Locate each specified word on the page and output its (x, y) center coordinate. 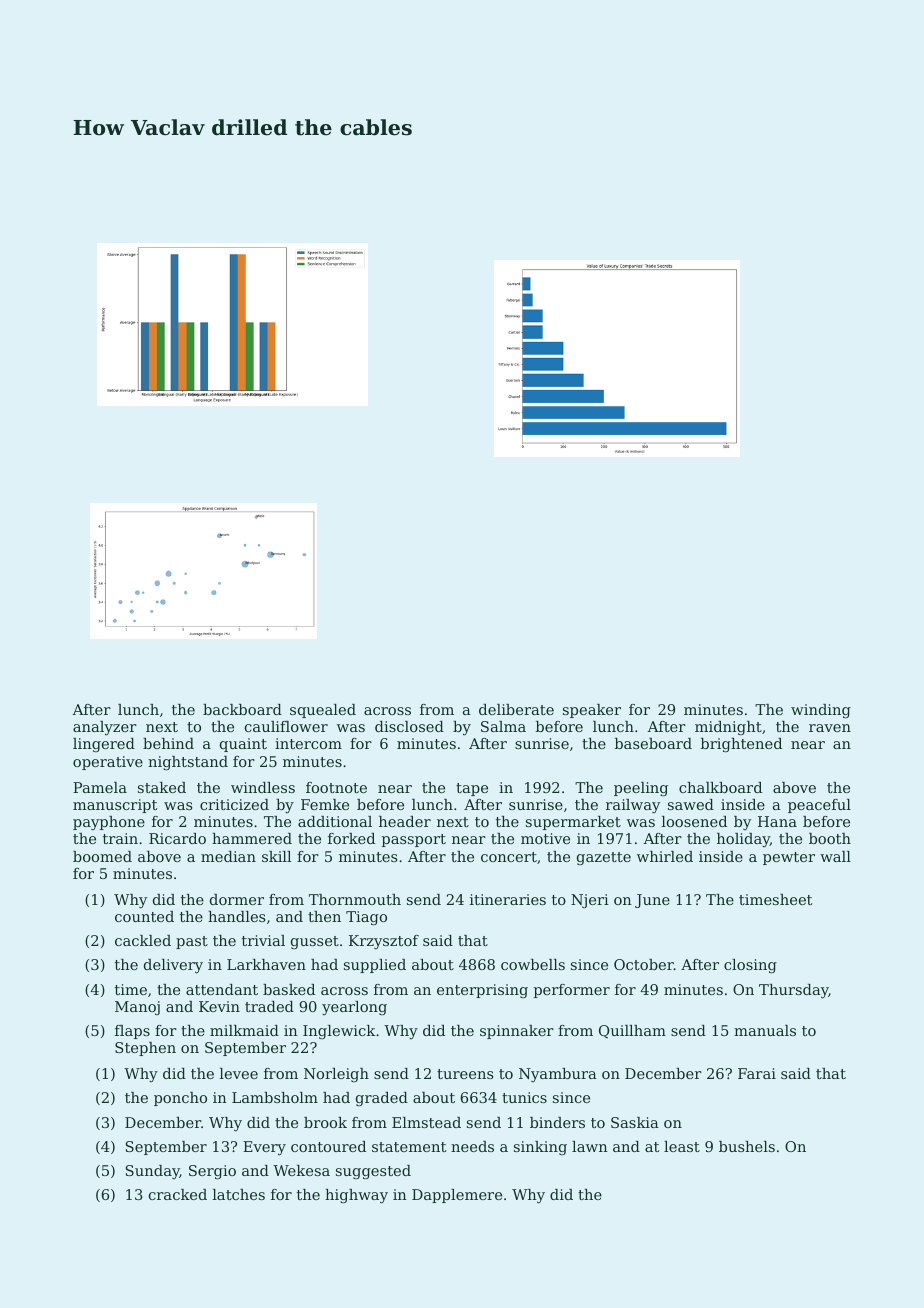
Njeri (590, 901)
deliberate (516, 709)
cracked (178, 1194)
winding (821, 711)
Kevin (219, 1006)
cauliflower (286, 726)
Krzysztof (384, 942)
